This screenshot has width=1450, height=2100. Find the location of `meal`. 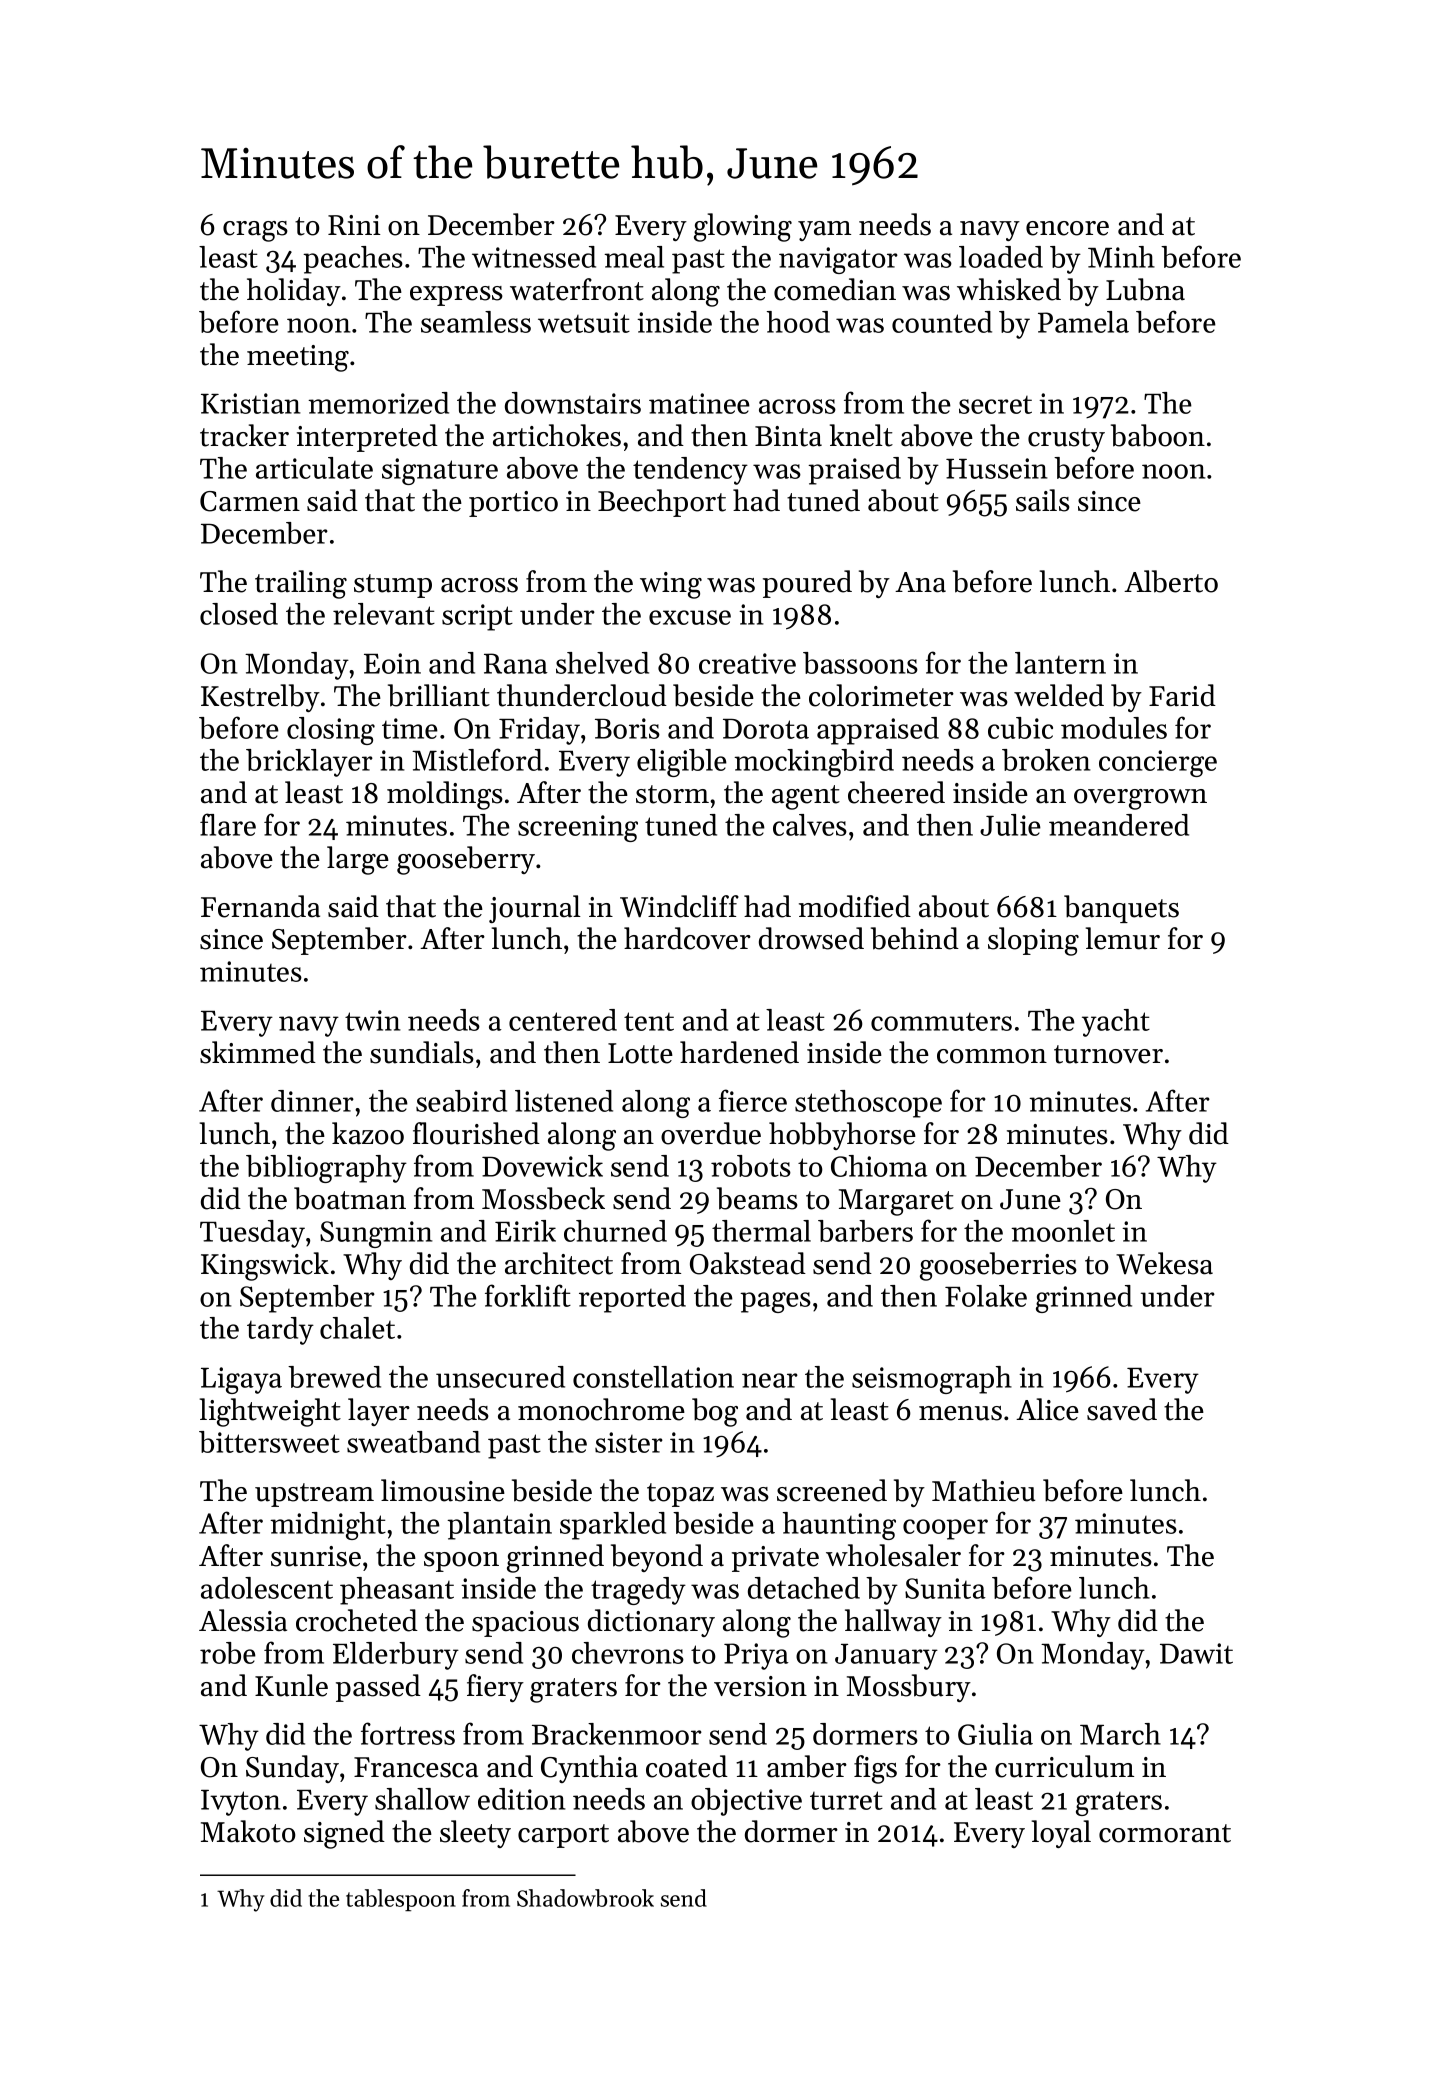

meal is located at coordinates (634, 257).
